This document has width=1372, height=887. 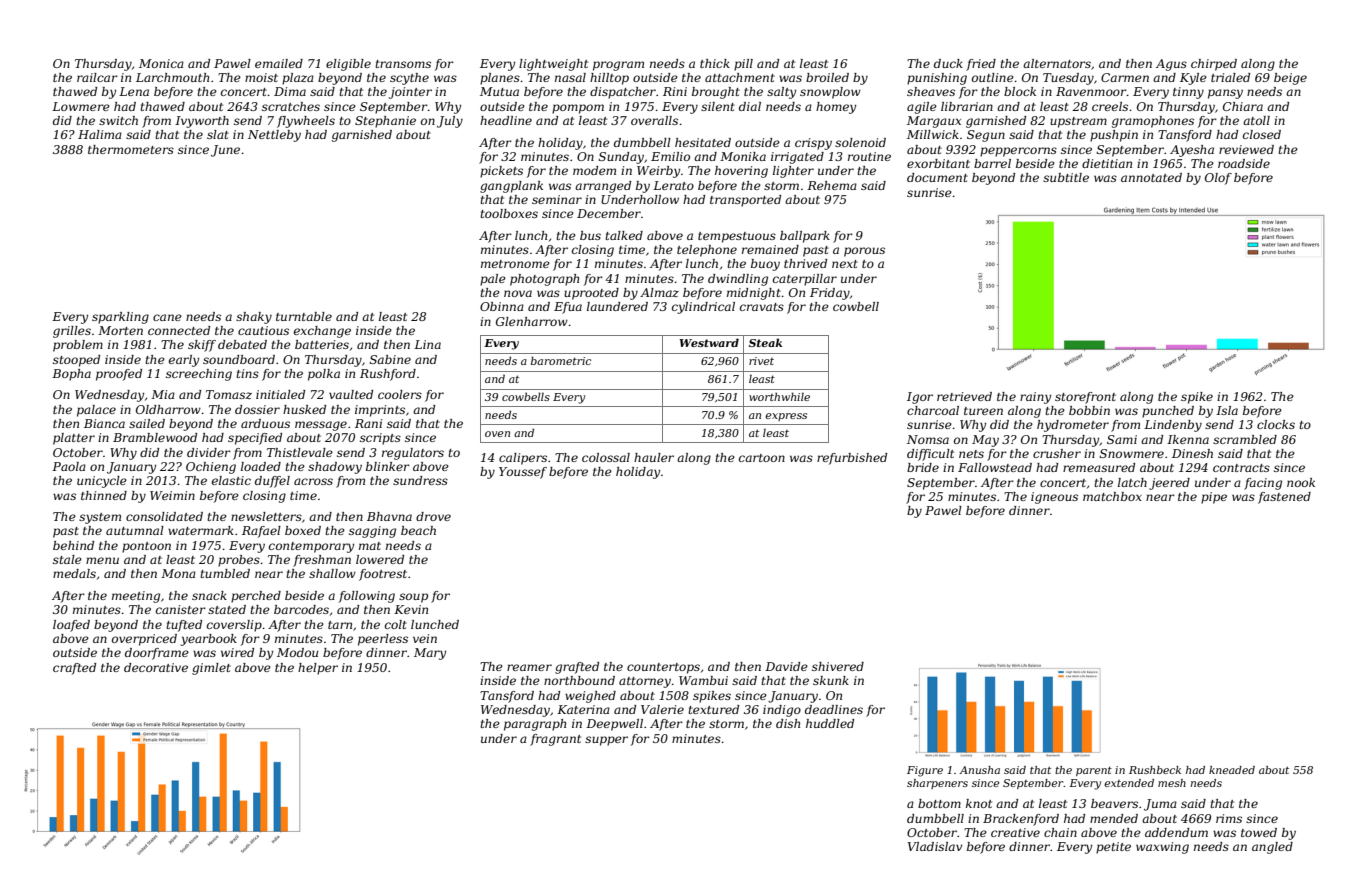 I want to click on thermometers, so click(x=131, y=149).
